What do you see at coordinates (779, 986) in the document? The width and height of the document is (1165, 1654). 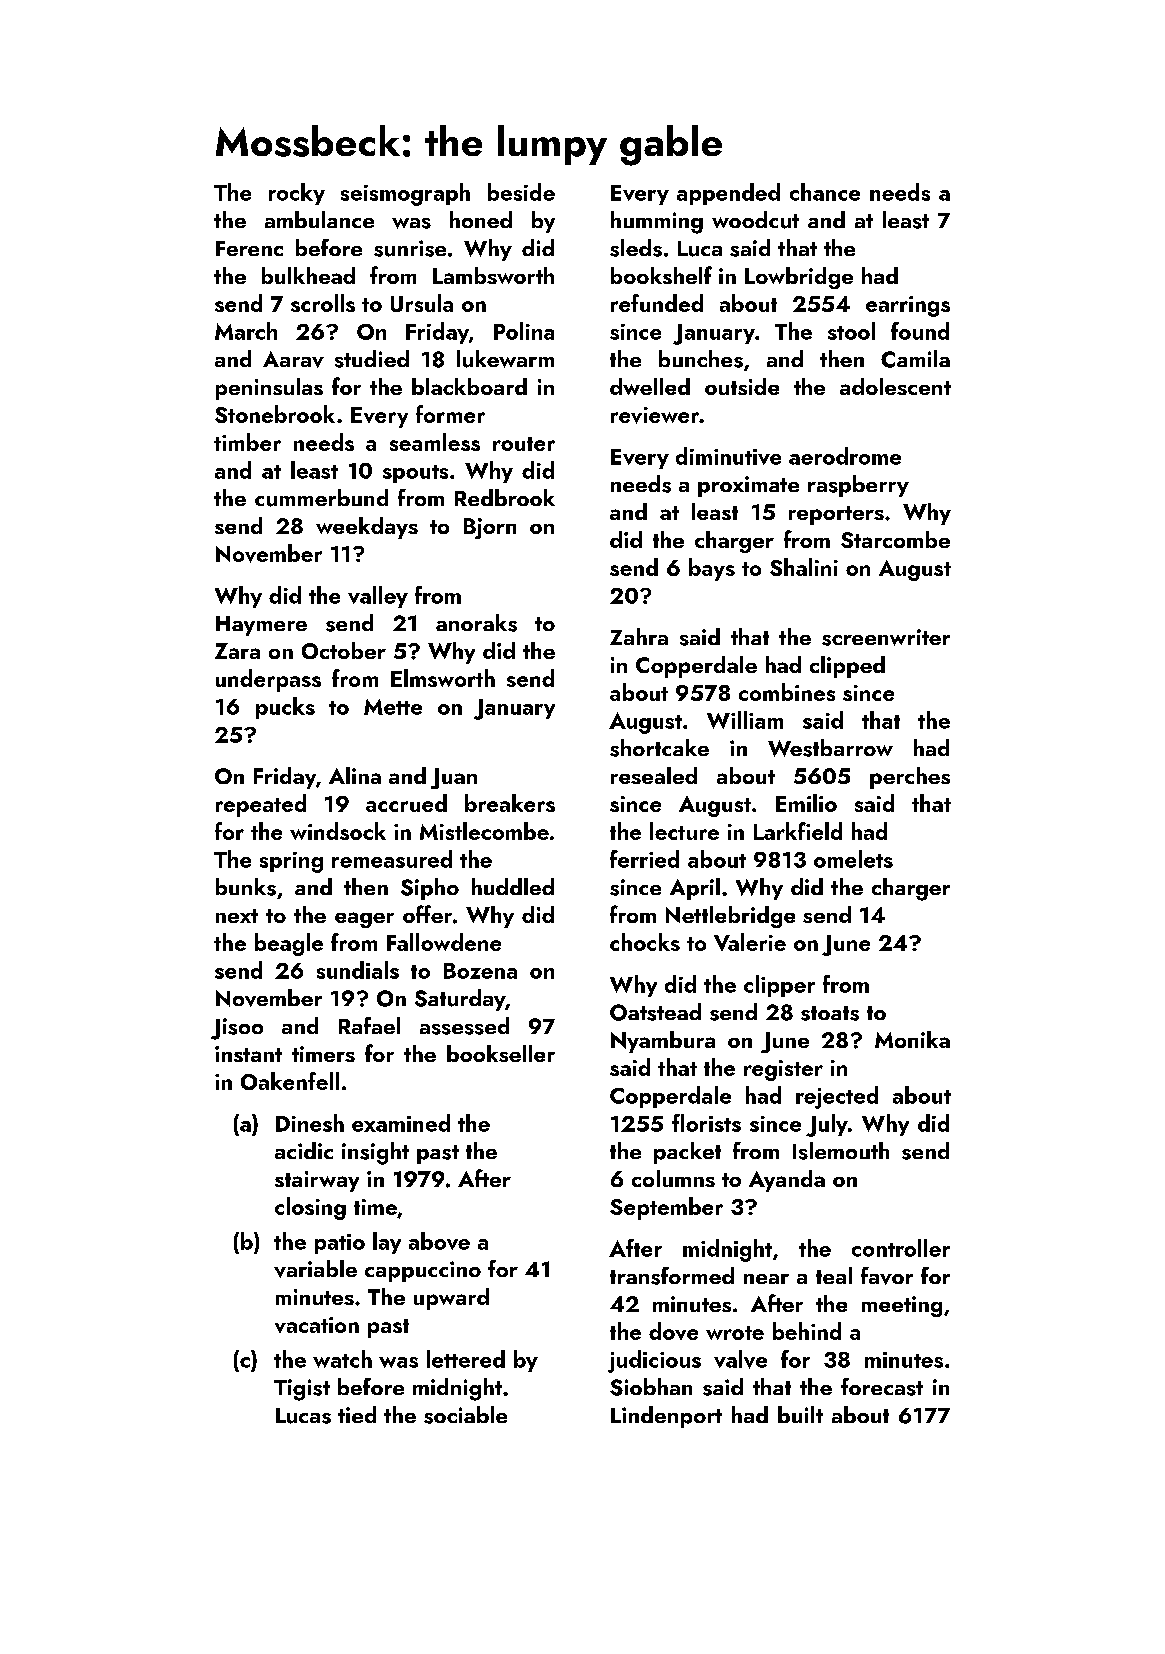 I see `clipper` at bounding box center [779, 986].
